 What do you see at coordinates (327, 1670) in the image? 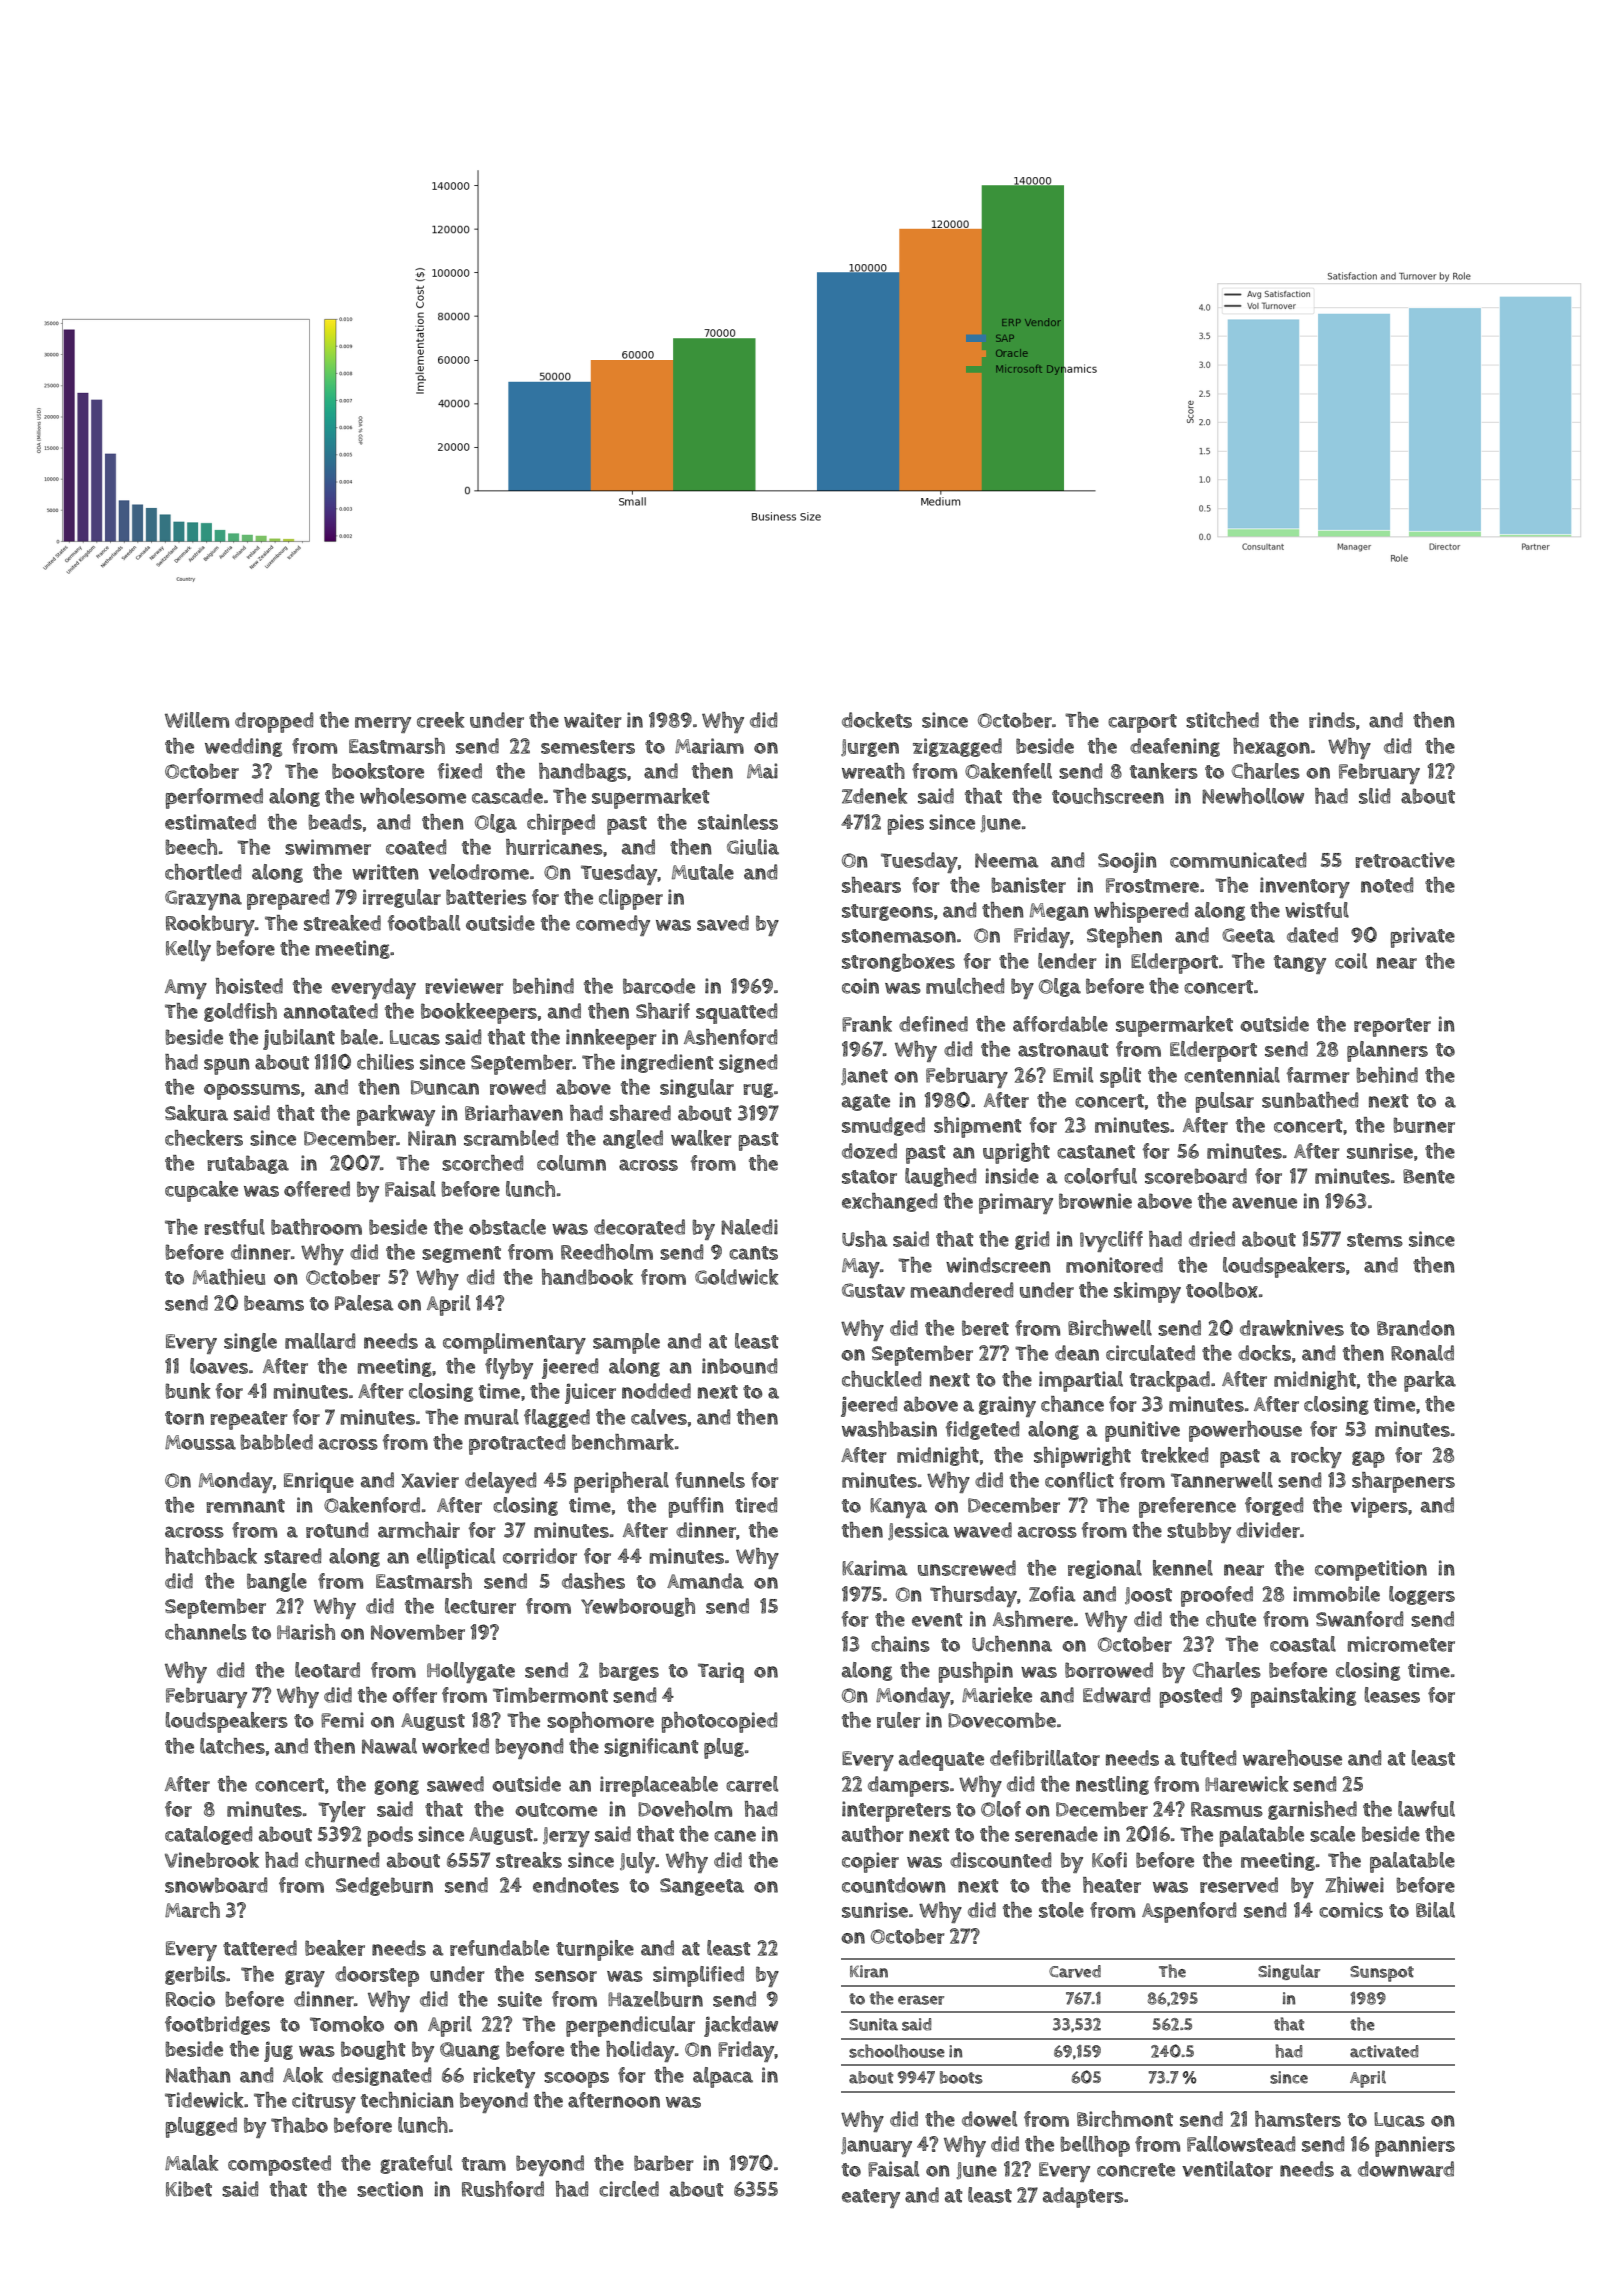
I see `leotard` at bounding box center [327, 1670].
